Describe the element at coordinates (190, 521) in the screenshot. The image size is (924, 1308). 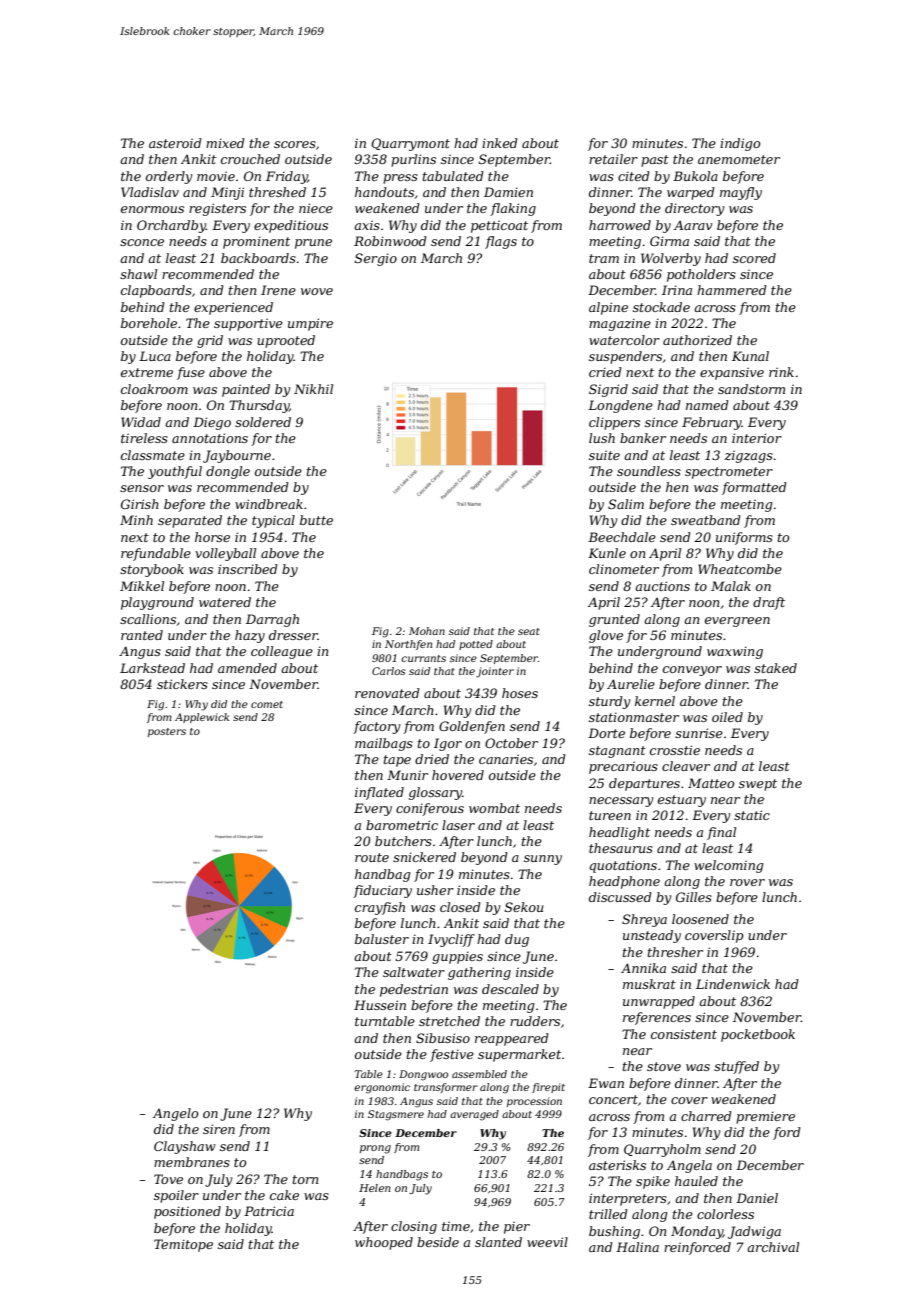
I see `separated` at that location.
